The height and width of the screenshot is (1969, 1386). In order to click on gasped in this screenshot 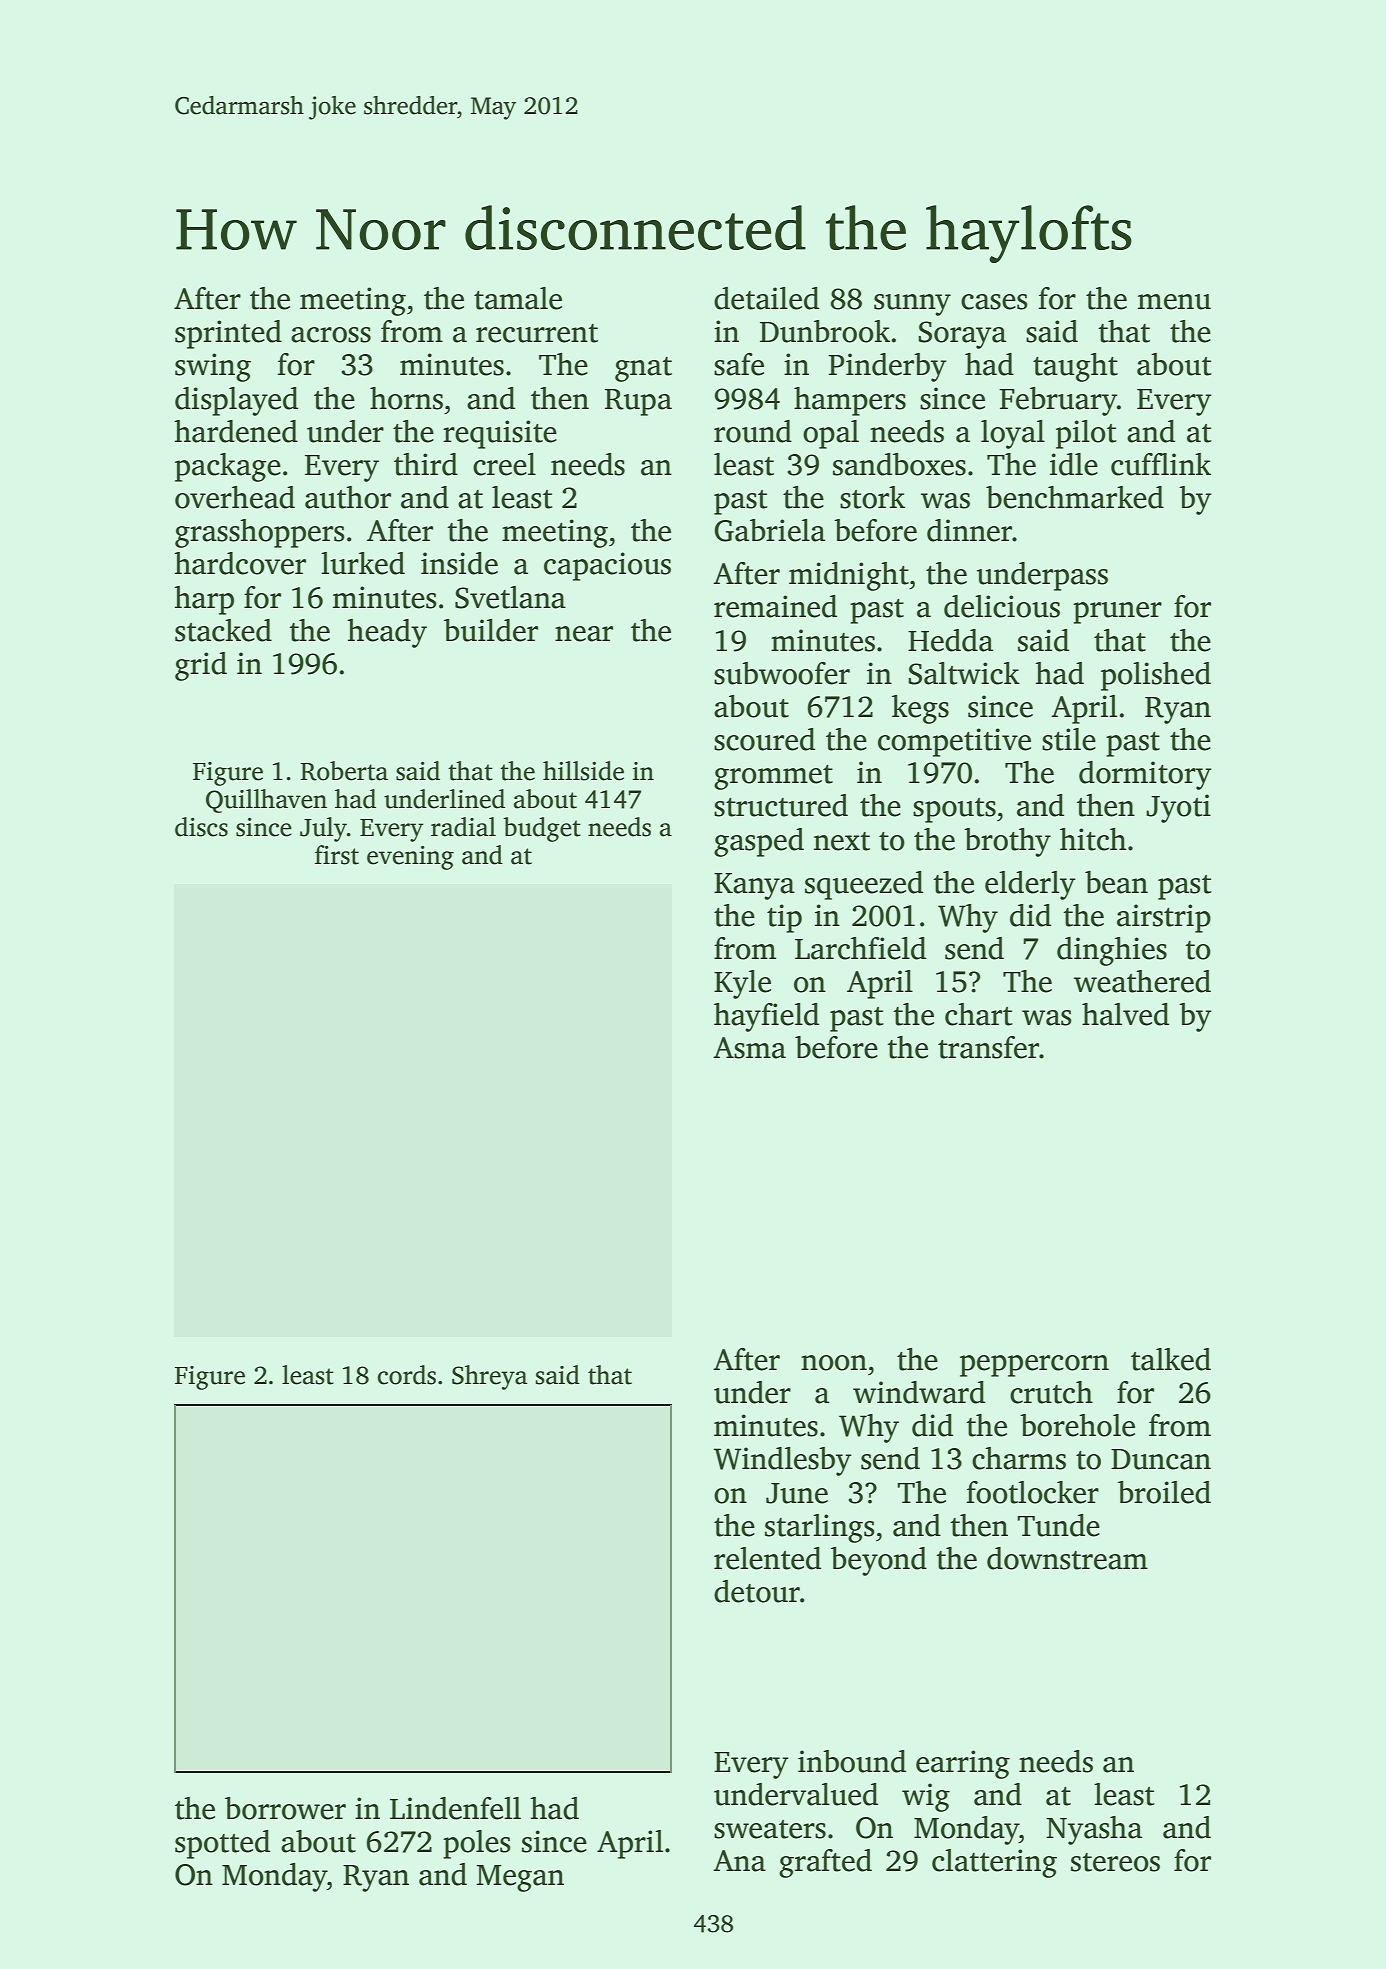, I will do `click(759, 842)`.
